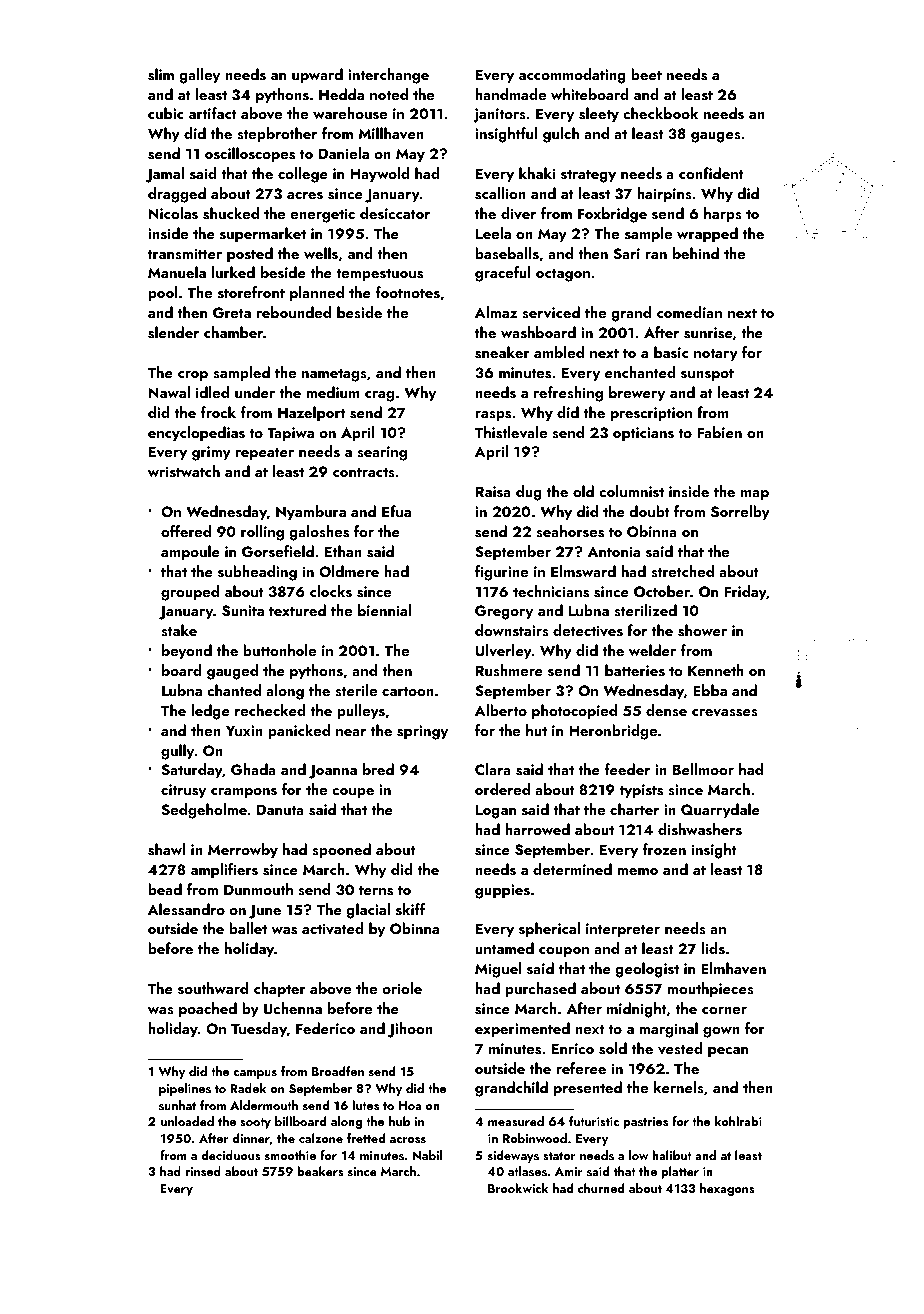 This document has width=924, height=1314. Describe the element at coordinates (213, 113) in the document. I see `artifact` at that location.
